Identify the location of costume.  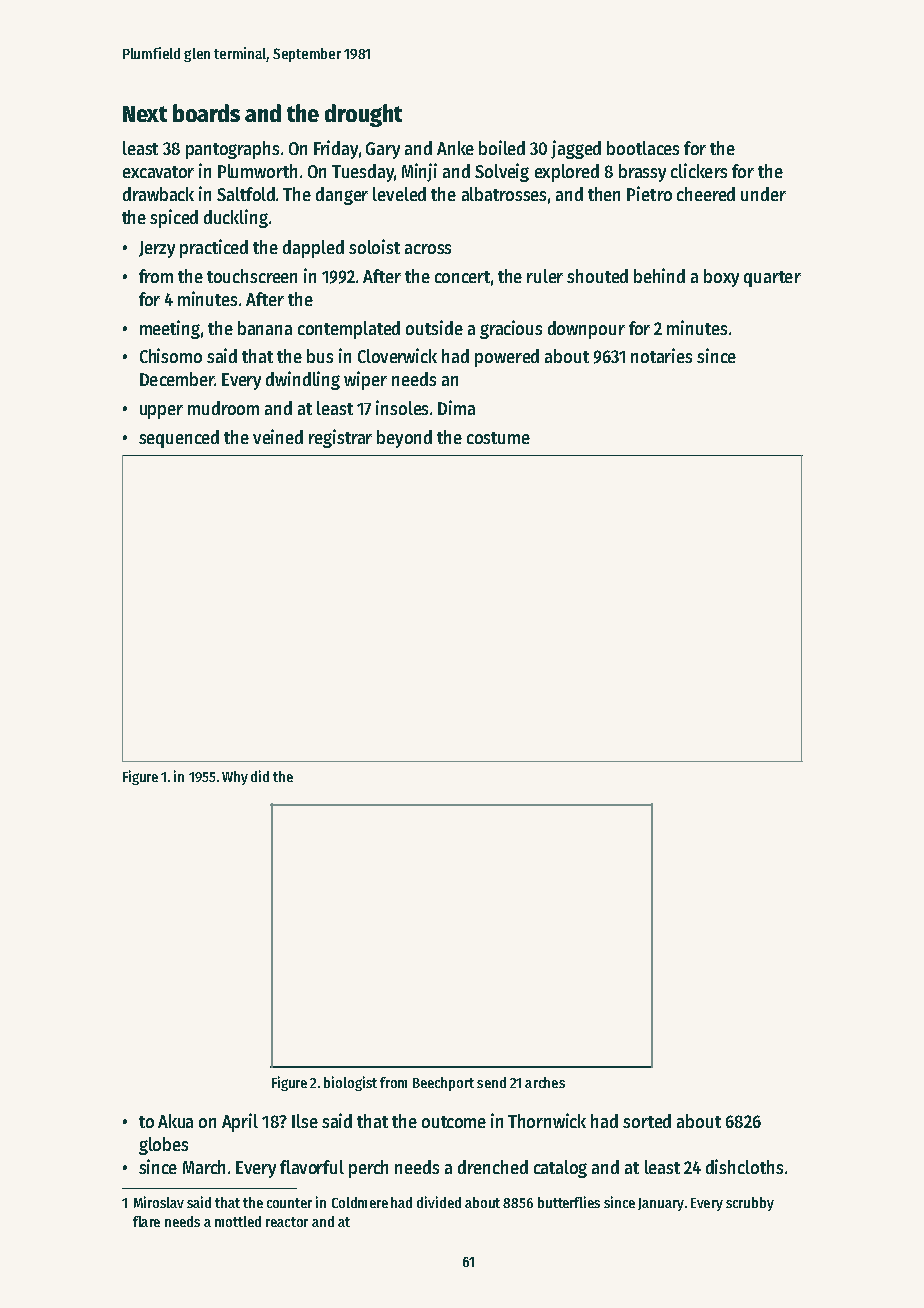
(498, 438).
